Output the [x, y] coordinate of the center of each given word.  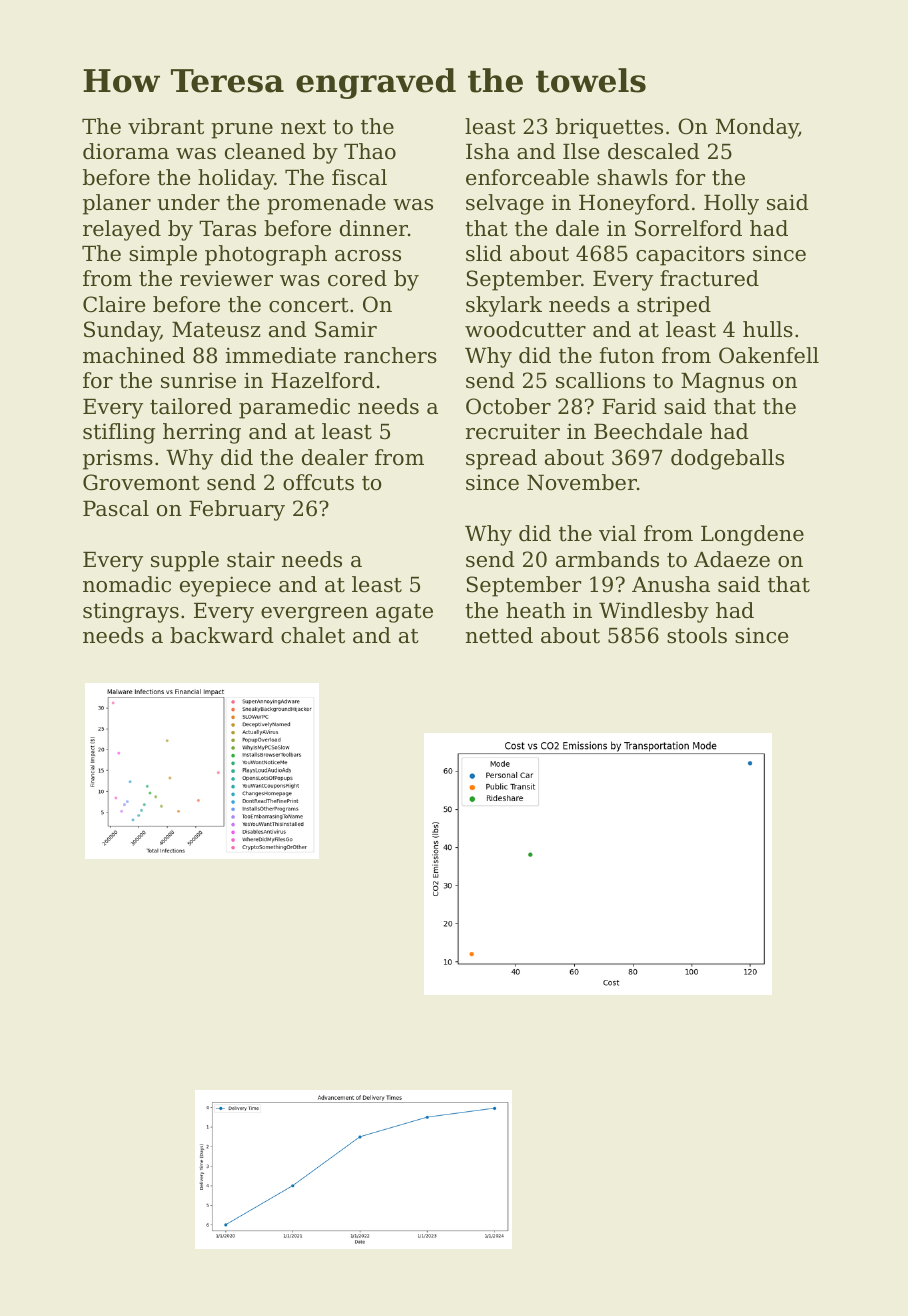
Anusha [671, 584]
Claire [114, 304]
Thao [370, 151]
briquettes [609, 128]
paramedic [294, 408]
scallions [600, 380]
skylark [504, 306]
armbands [607, 559]
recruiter [513, 431]
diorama [126, 151]
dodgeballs [727, 459]
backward [222, 635]
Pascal [116, 508]
